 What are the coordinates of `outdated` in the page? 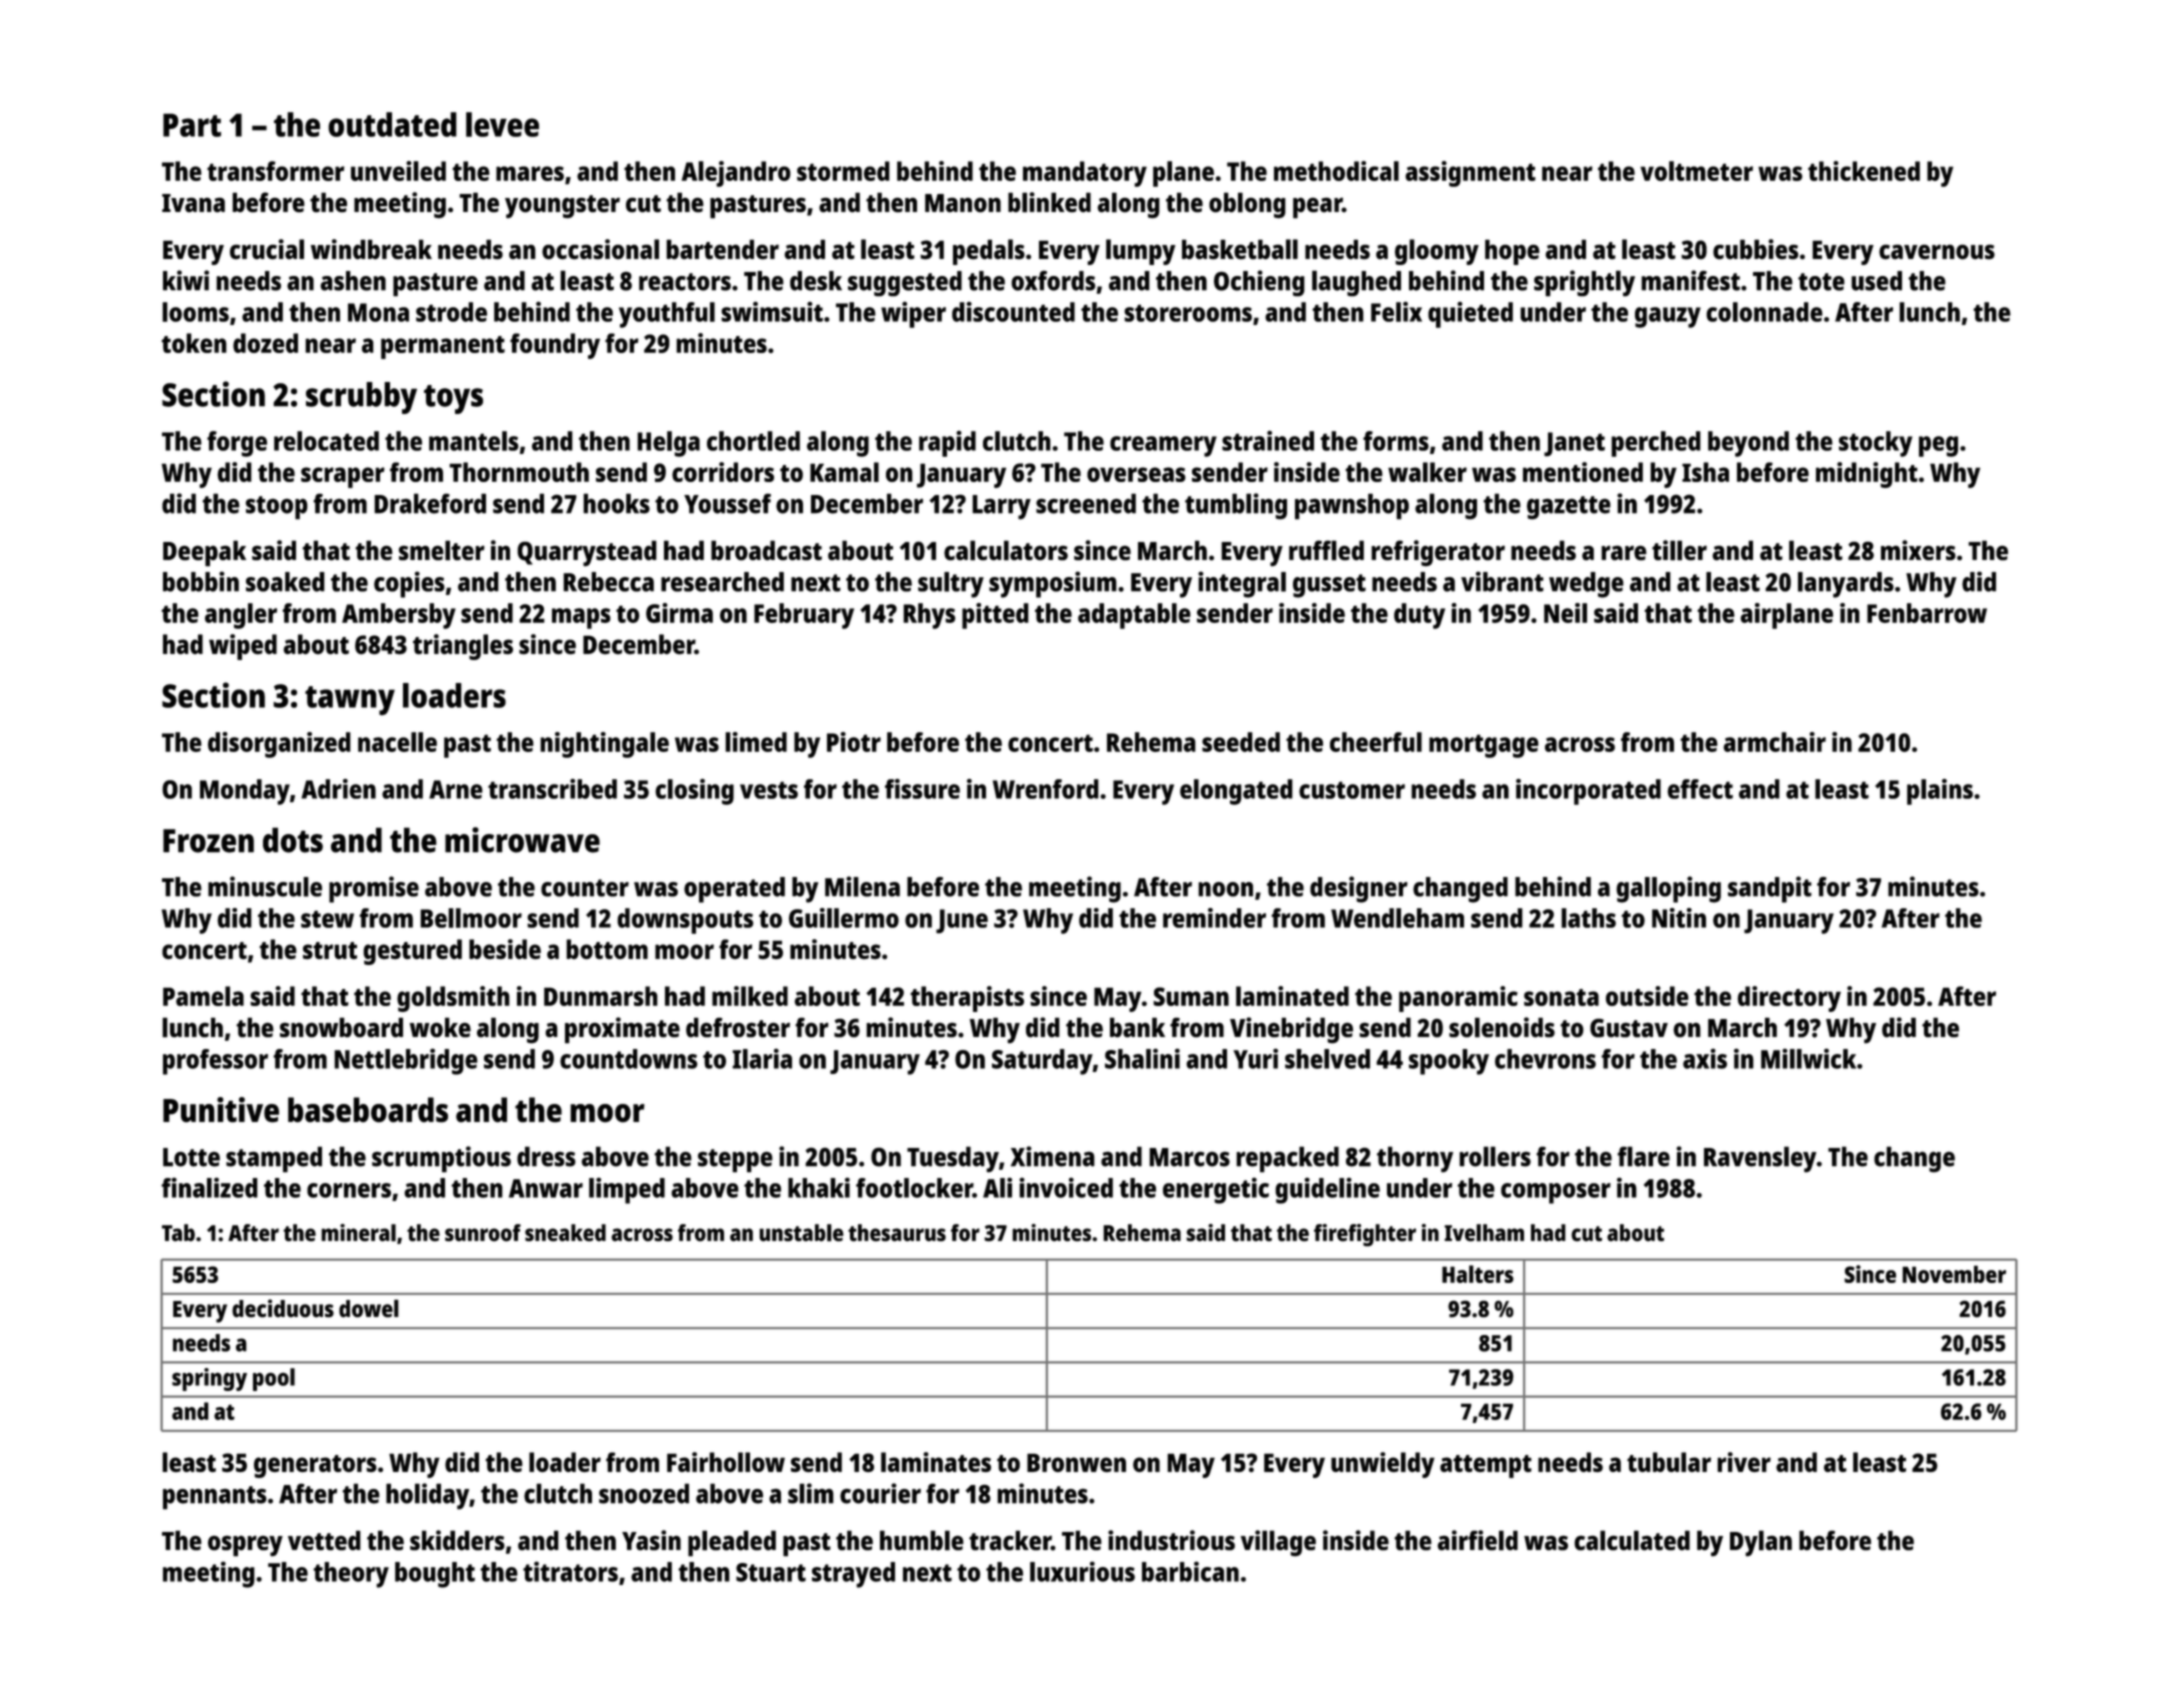 It's located at (392, 124).
